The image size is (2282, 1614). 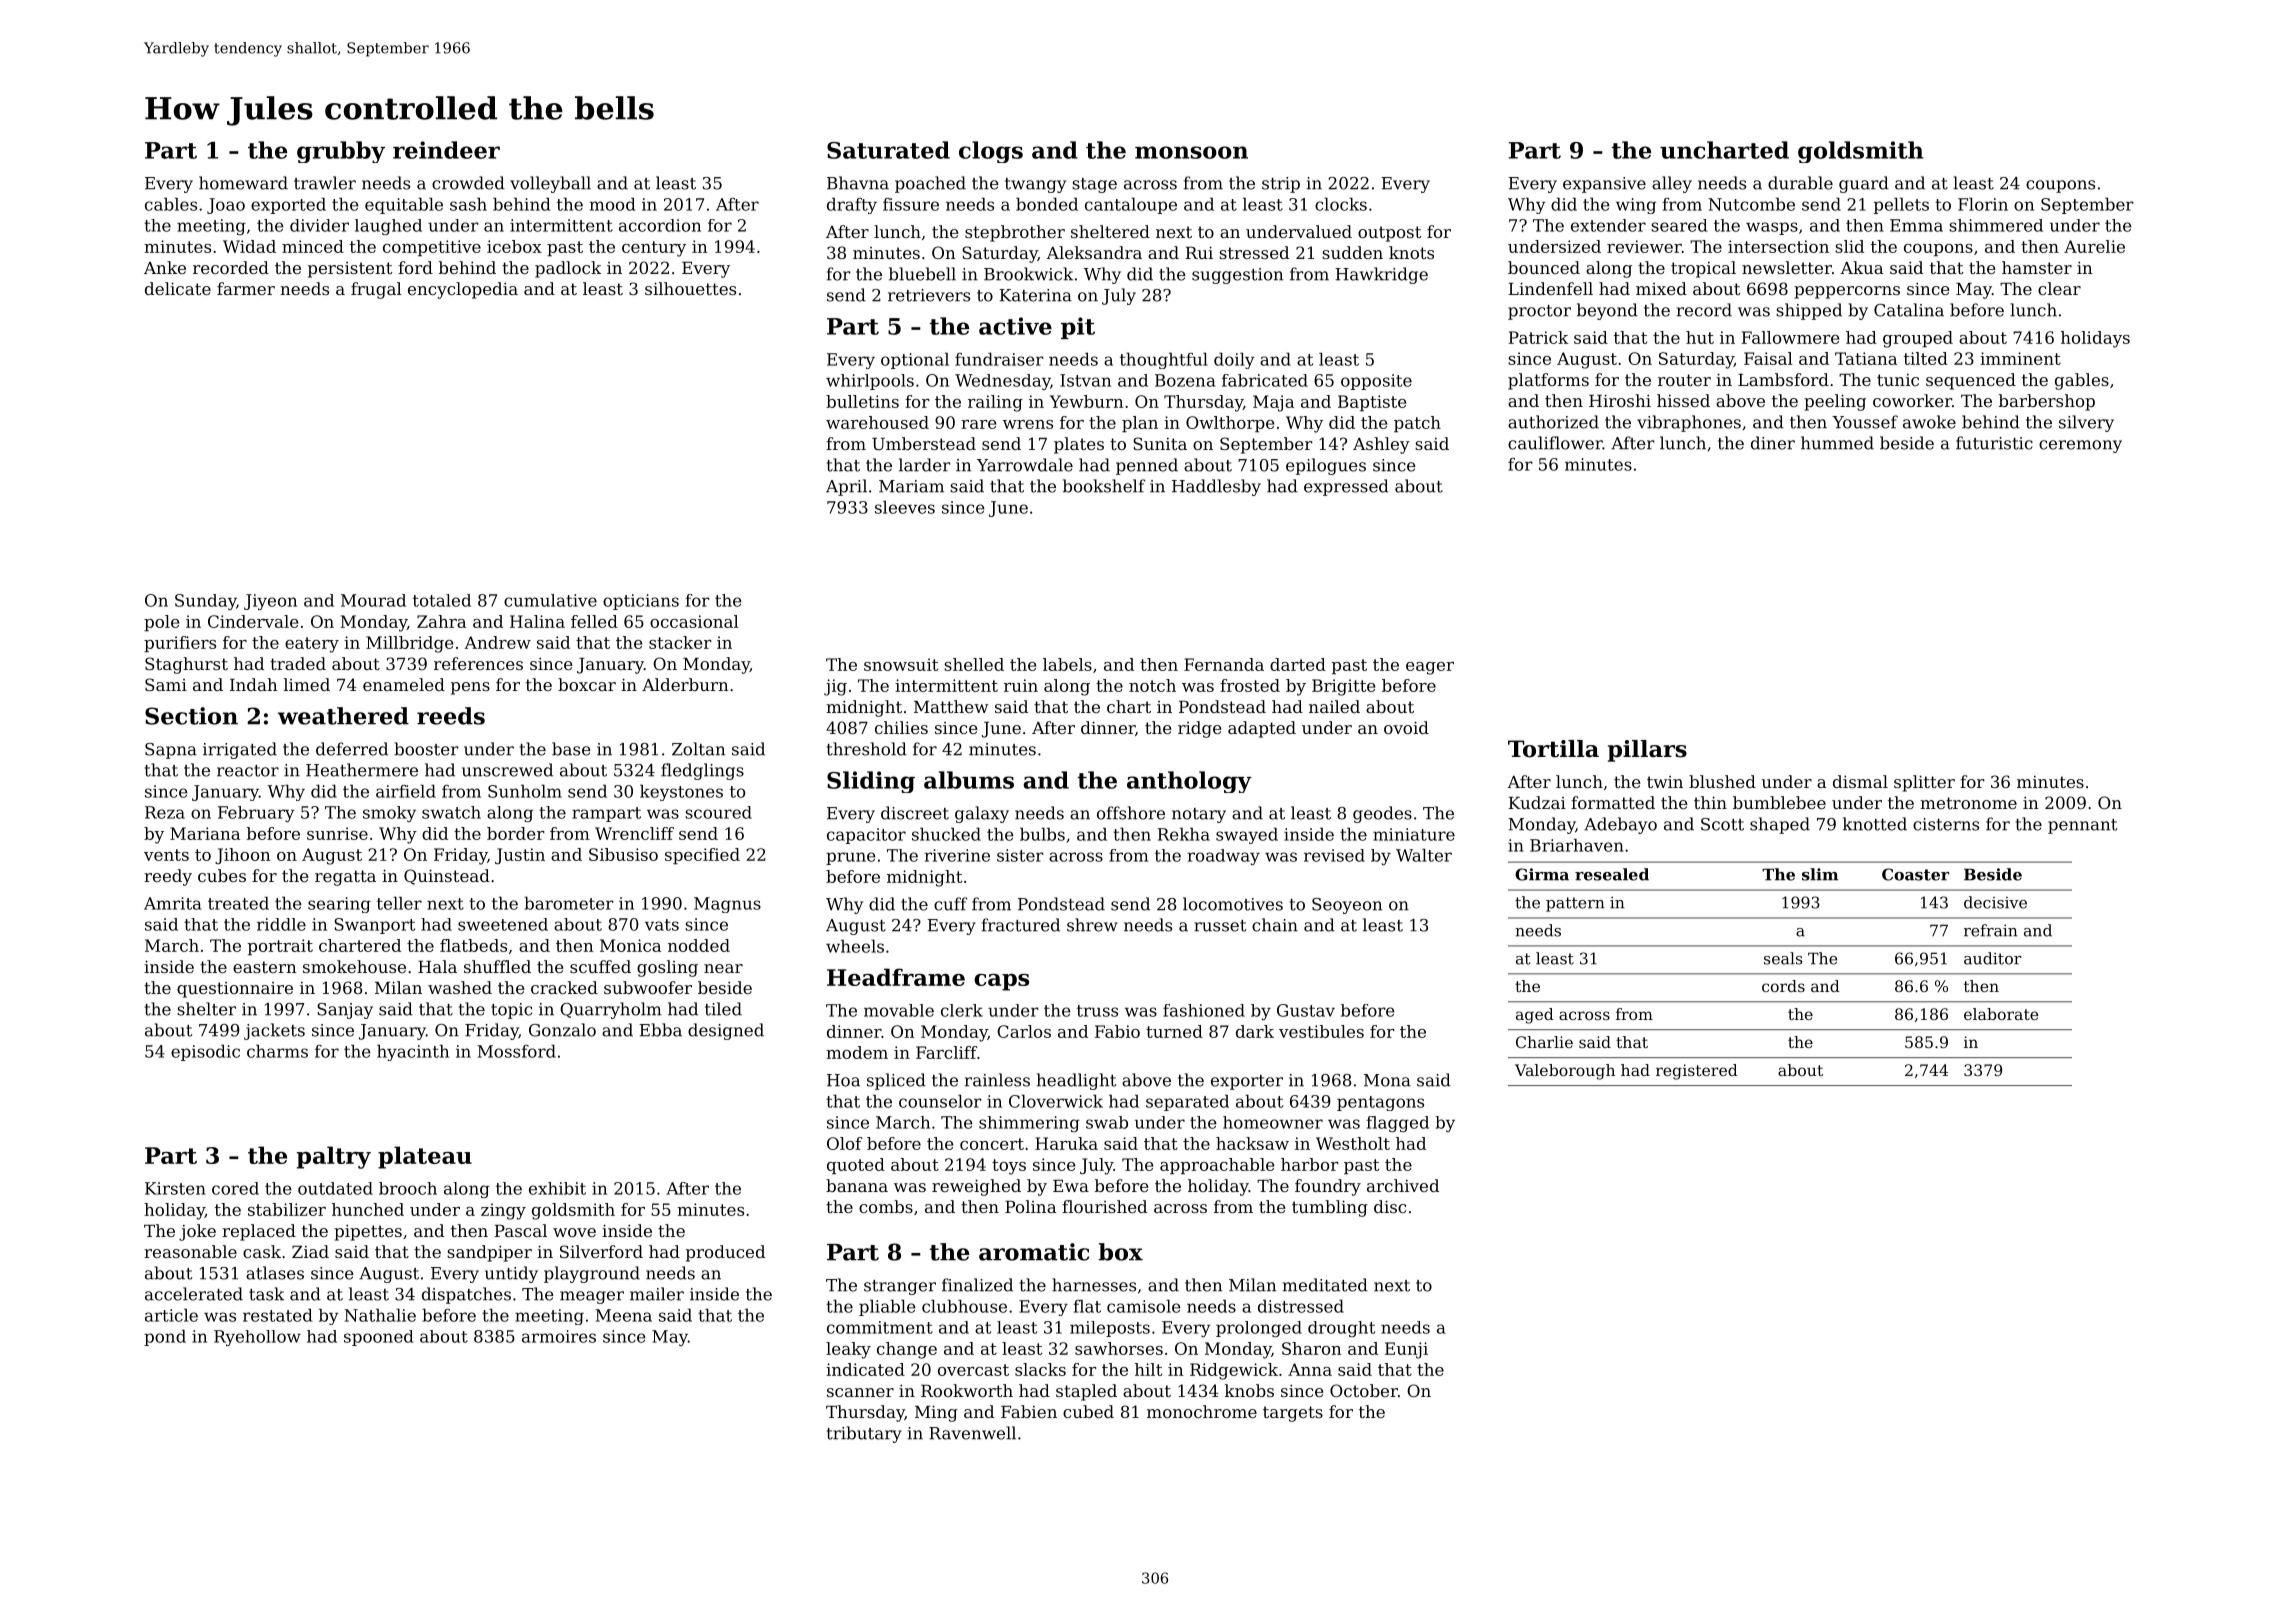 What do you see at coordinates (2001, 1014) in the screenshot?
I see `elaborate` at bounding box center [2001, 1014].
